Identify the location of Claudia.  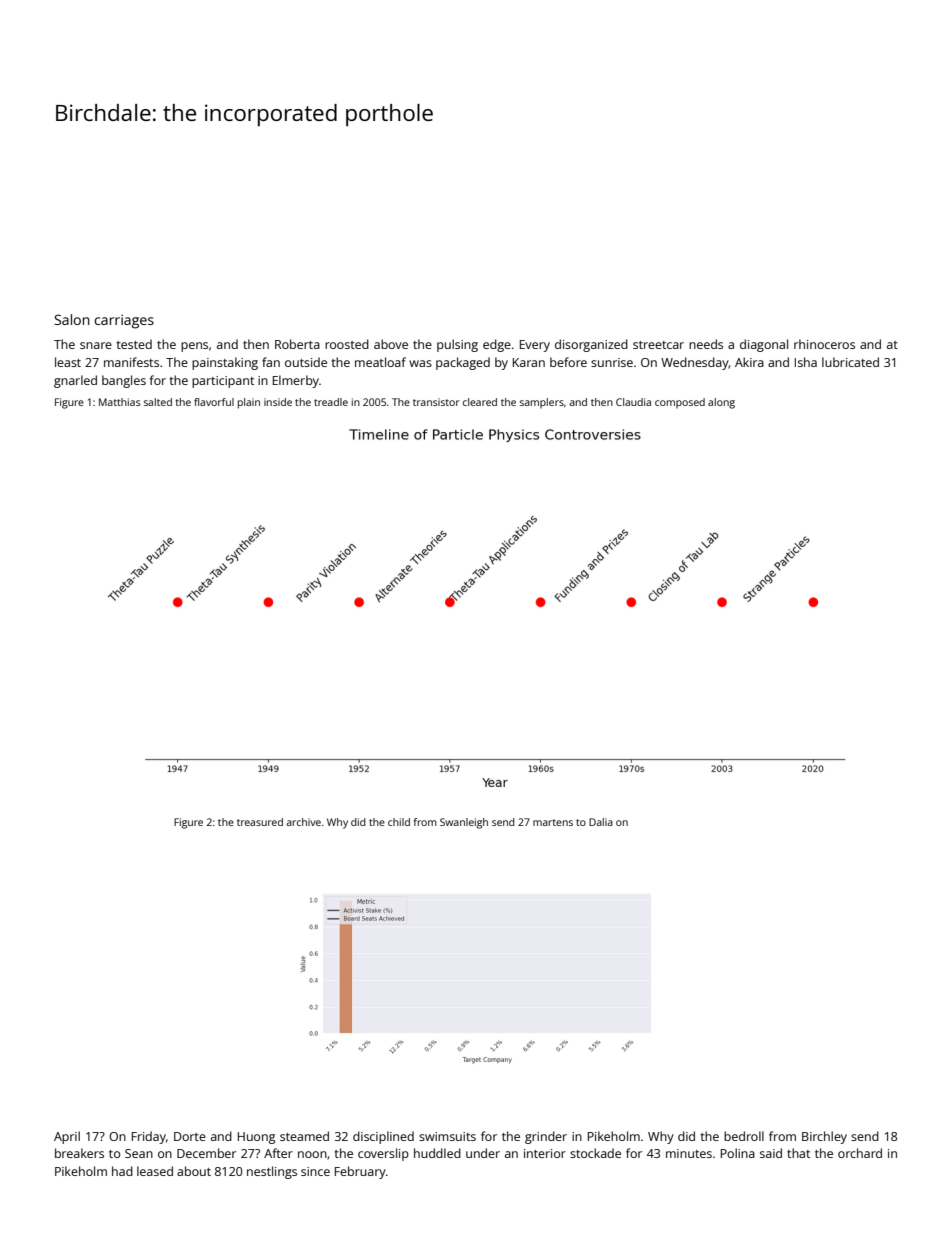
(633, 402).
